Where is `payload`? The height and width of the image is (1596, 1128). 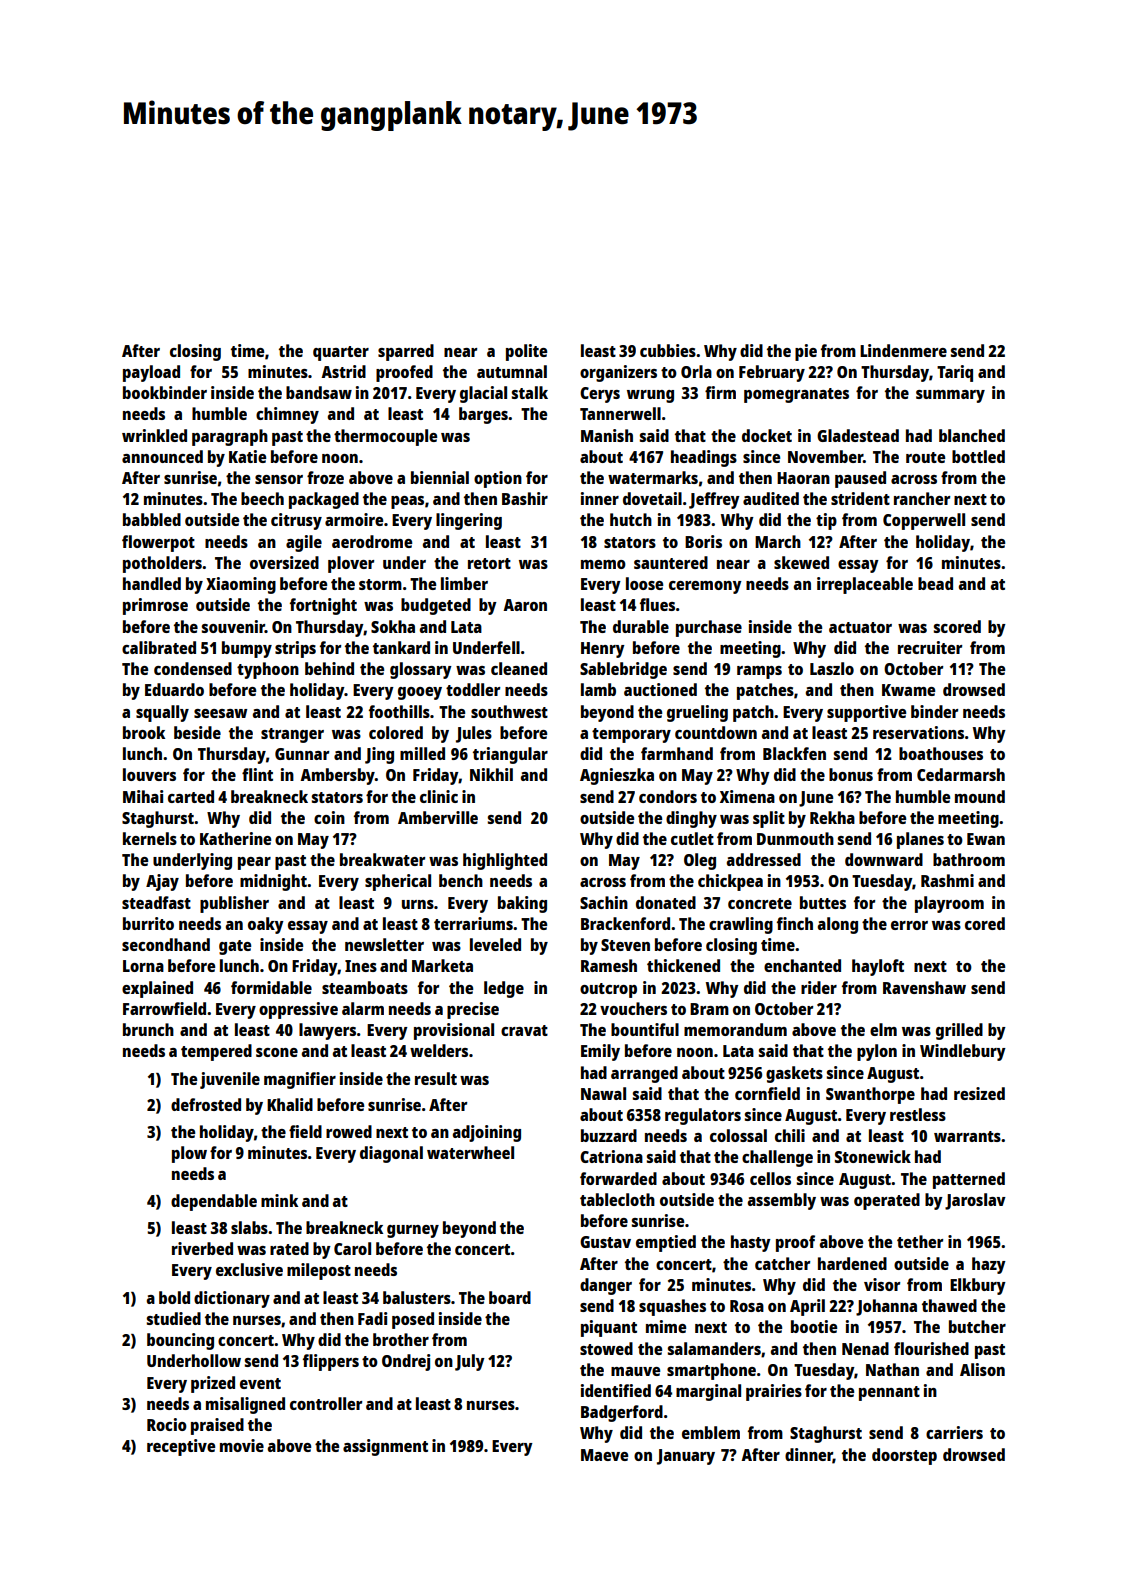
payload is located at coordinates (151, 373).
